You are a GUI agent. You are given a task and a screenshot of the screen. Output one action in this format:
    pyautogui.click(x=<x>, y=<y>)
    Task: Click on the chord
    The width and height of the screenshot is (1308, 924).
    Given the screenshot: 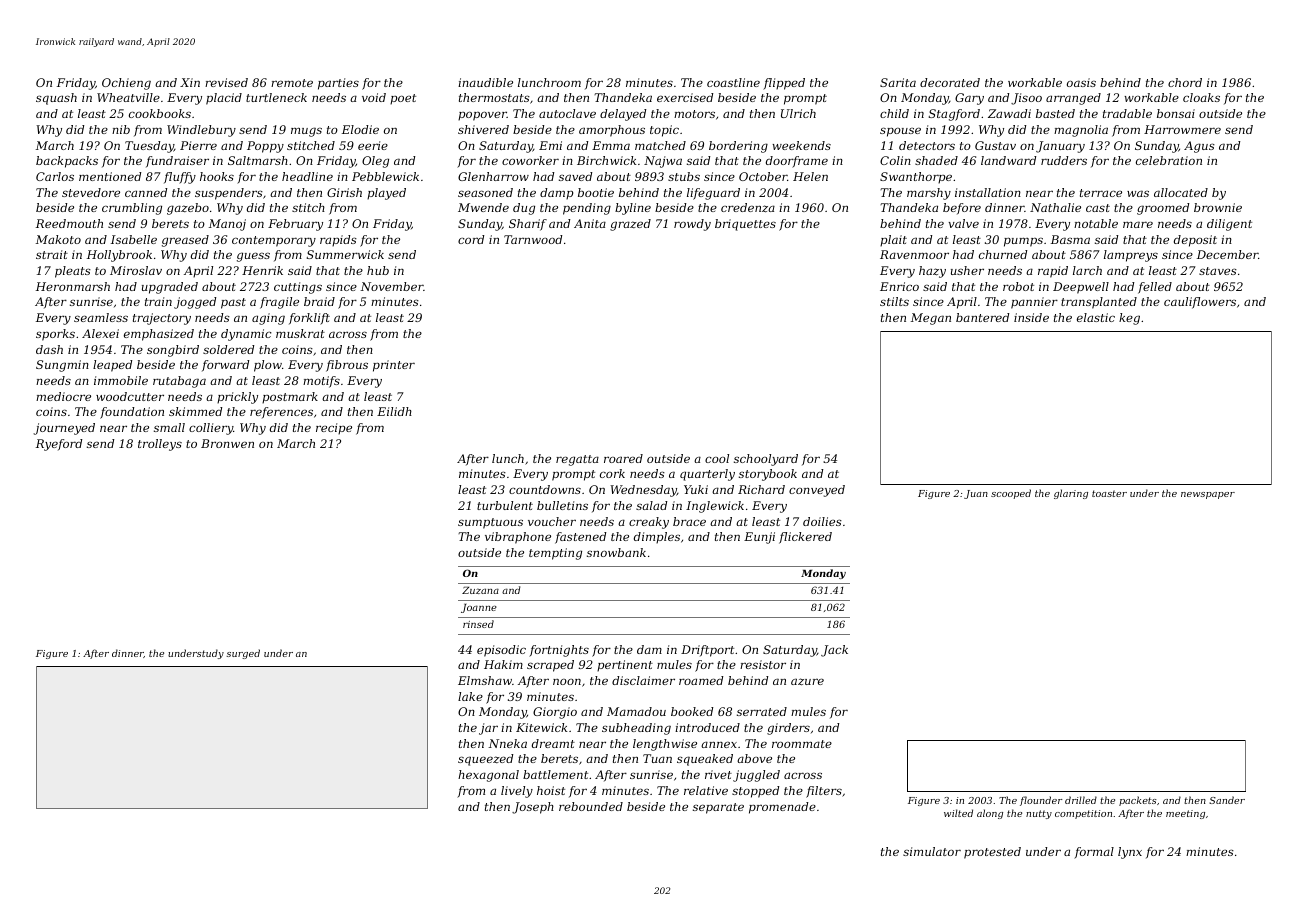 What is the action you would take?
    pyautogui.click(x=1185, y=82)
